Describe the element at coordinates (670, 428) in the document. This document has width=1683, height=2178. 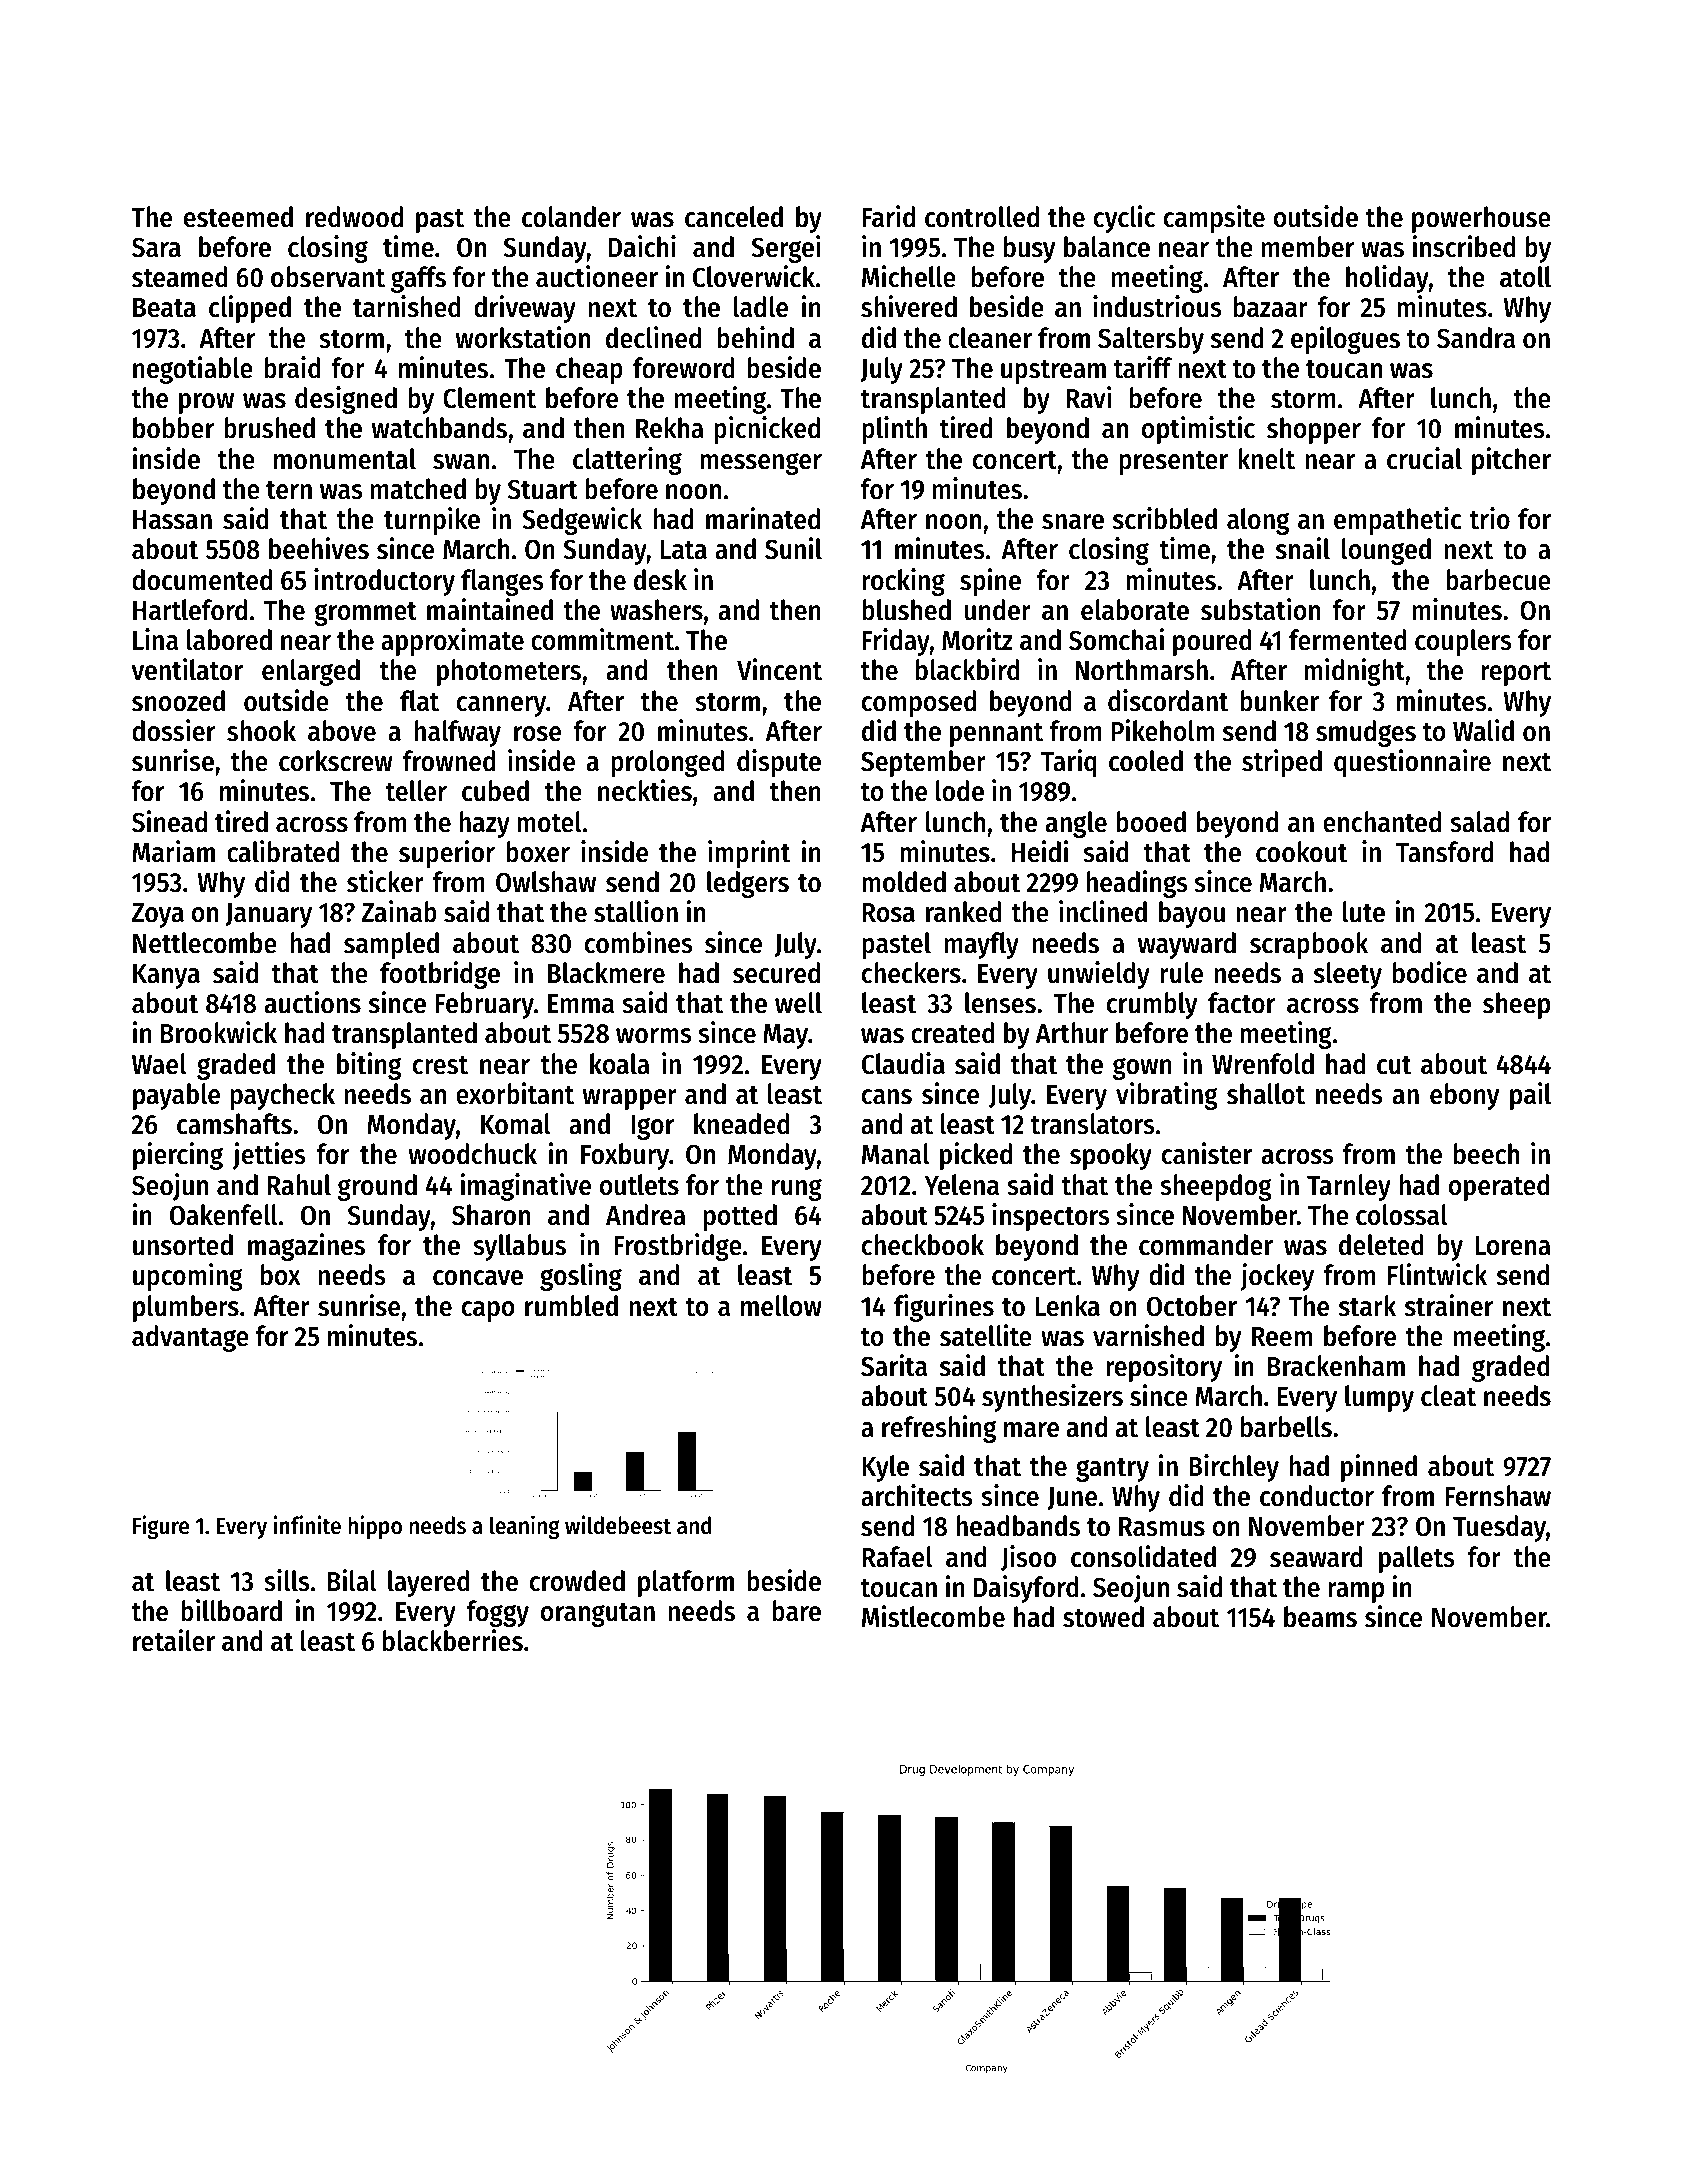
I see `Rekha` at that location.
